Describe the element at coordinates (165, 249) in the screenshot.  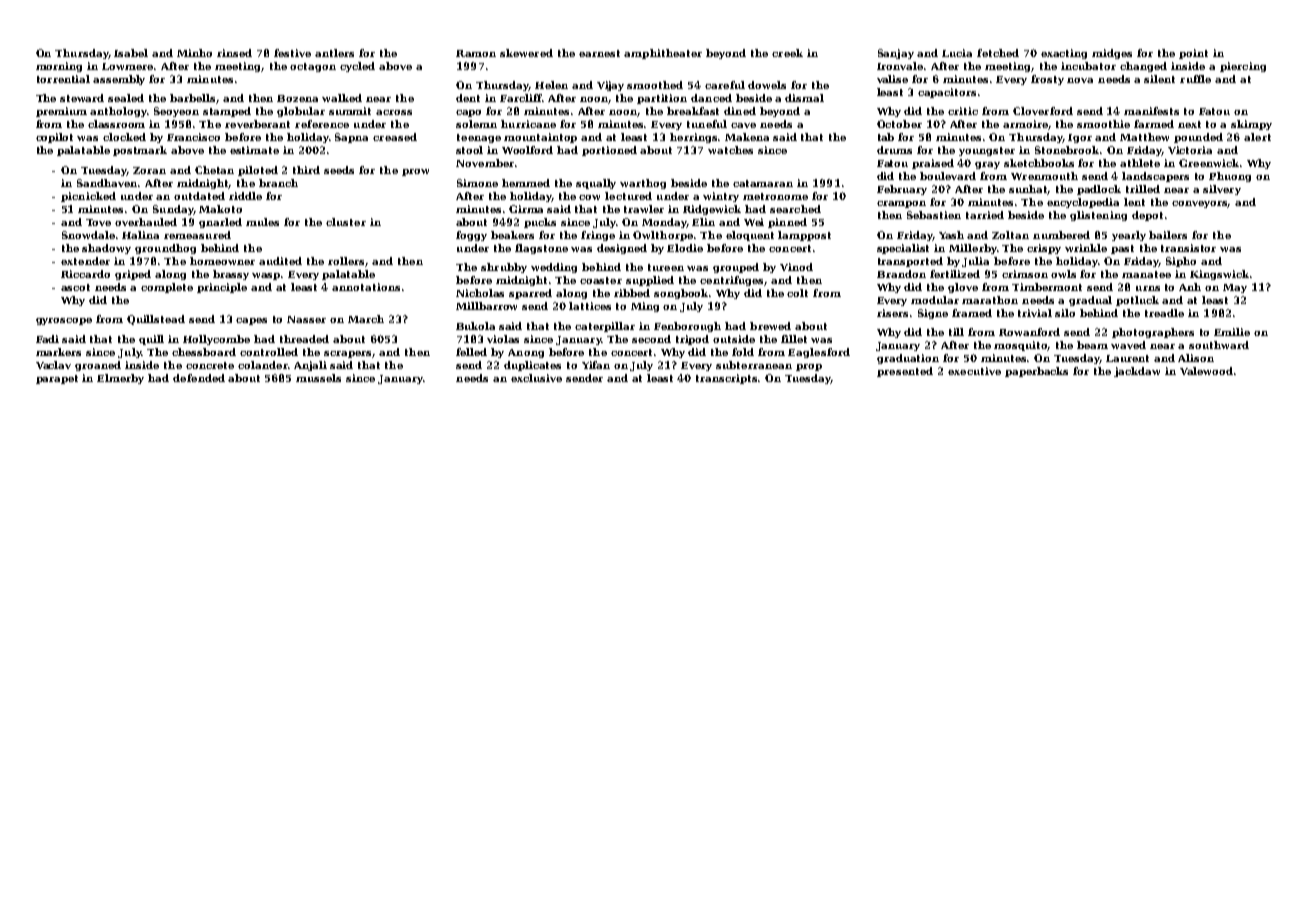
I see `groundhog` at that location.
